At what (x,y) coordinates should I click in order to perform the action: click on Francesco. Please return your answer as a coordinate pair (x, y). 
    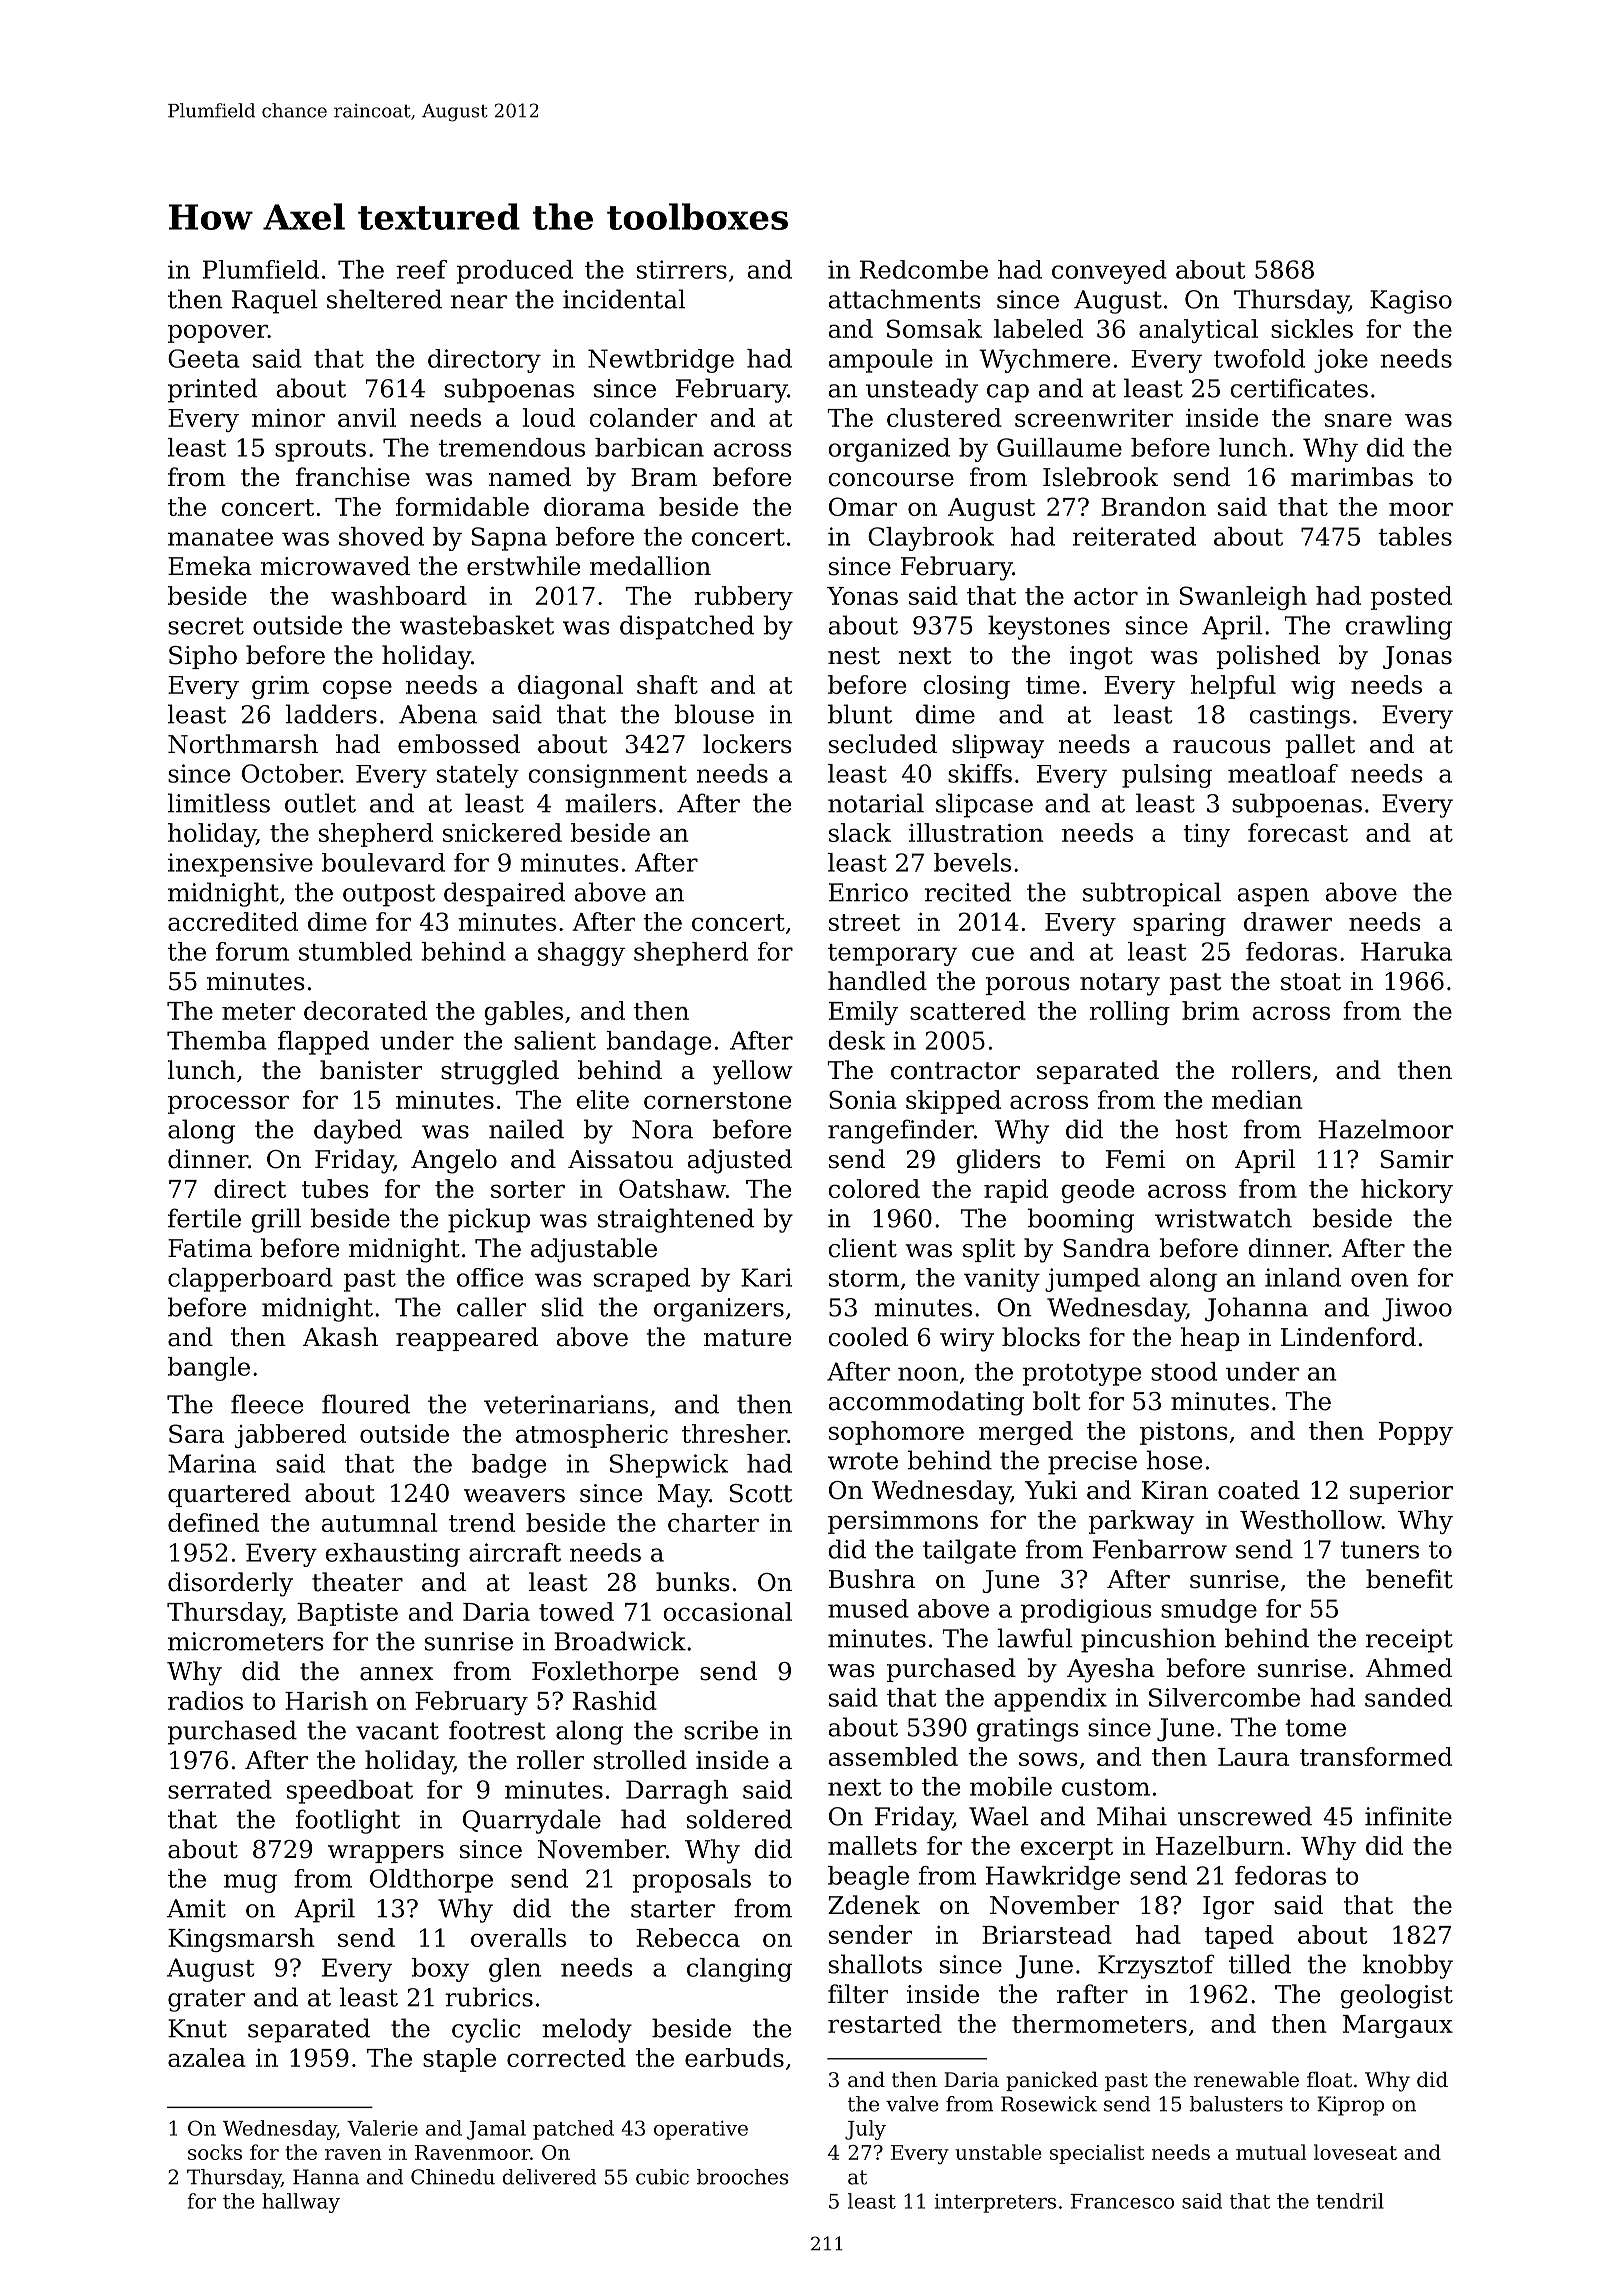
    Looking at the image, I should click on (1122, 2201).
